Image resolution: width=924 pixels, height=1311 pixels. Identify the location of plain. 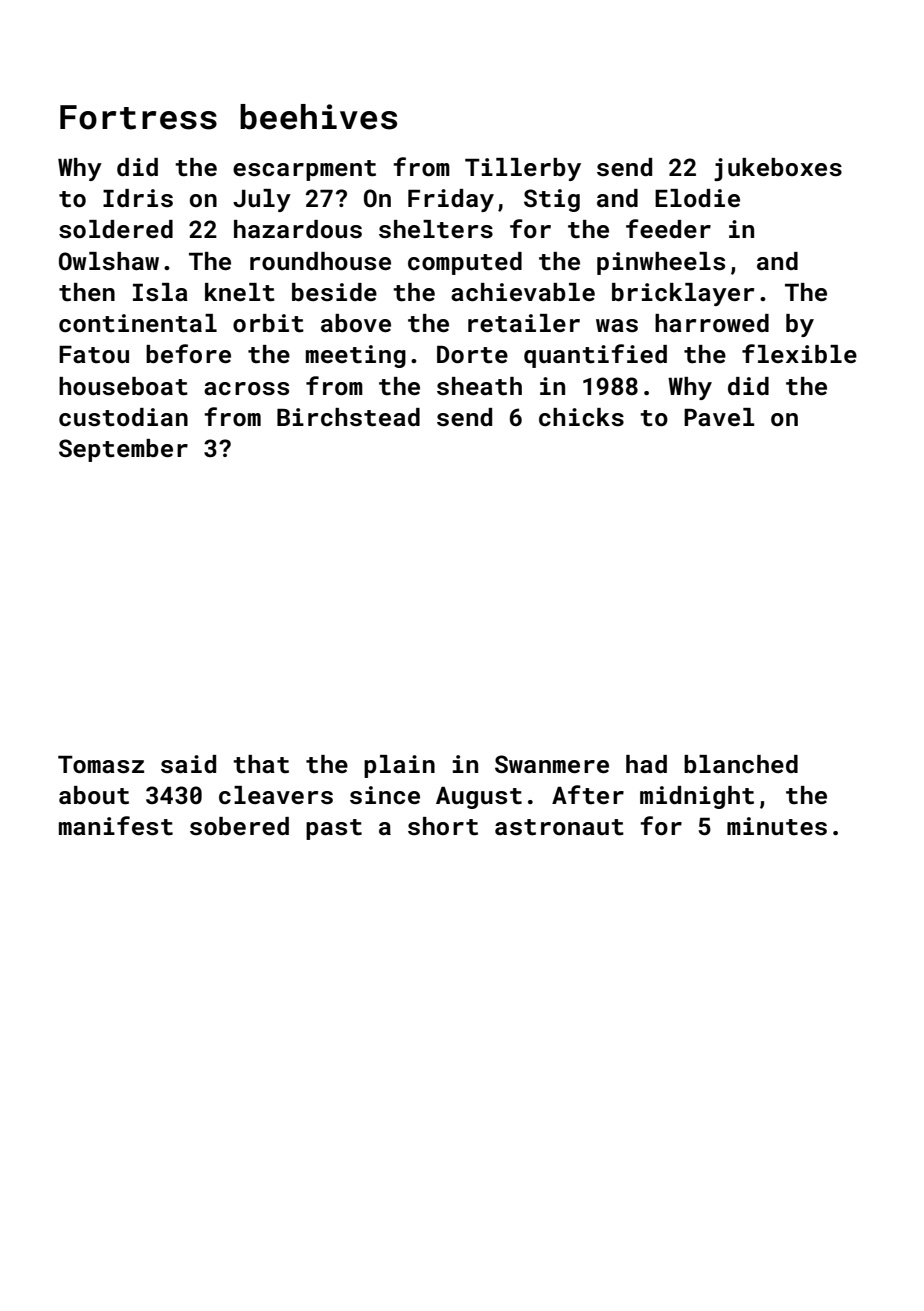
(399, 766).
